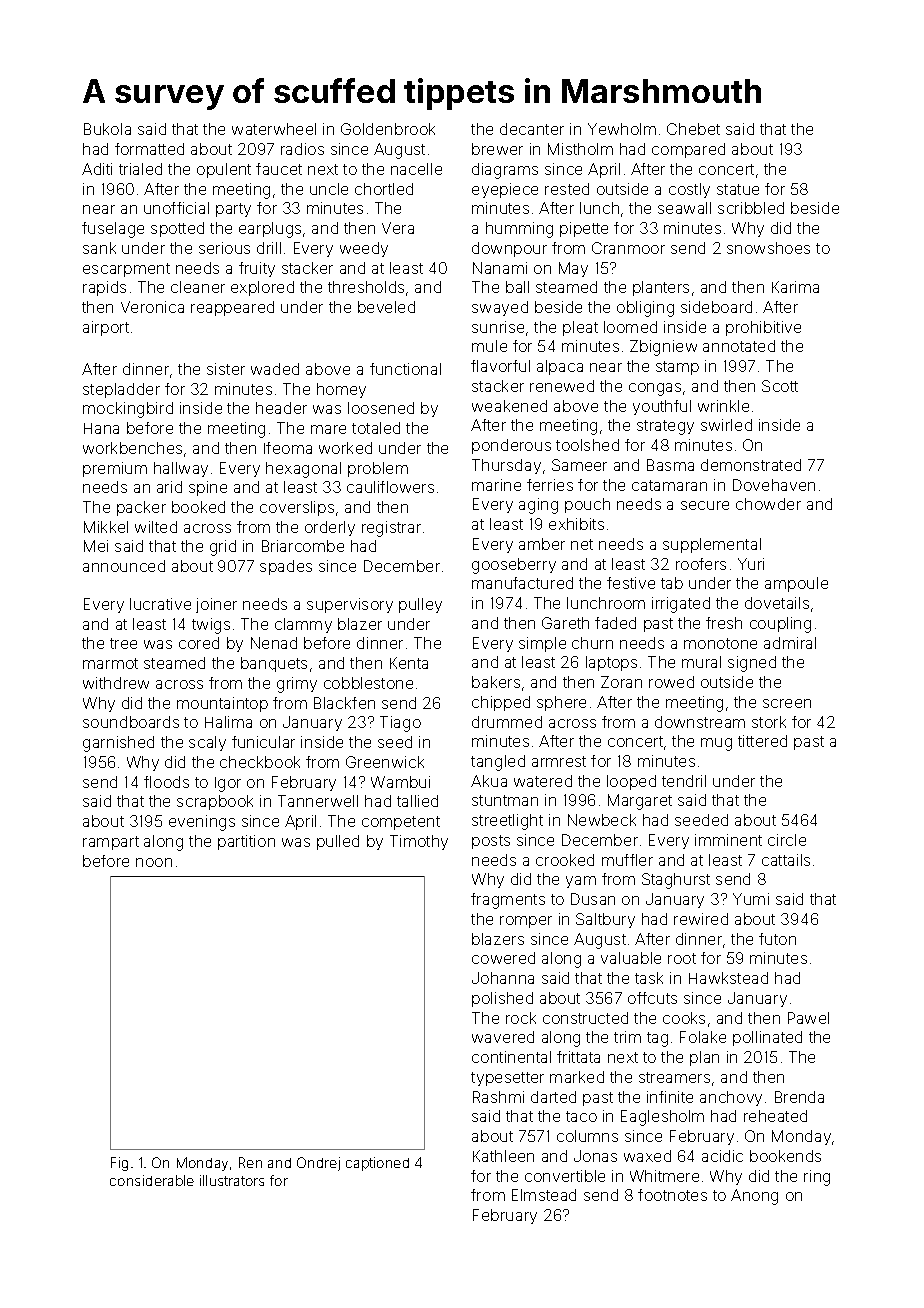 This document has height=1308, width=924. What do you see at coordinates (503, 1156) in the document?
I see `Kathleen` at bounding box center [503, 1156].
